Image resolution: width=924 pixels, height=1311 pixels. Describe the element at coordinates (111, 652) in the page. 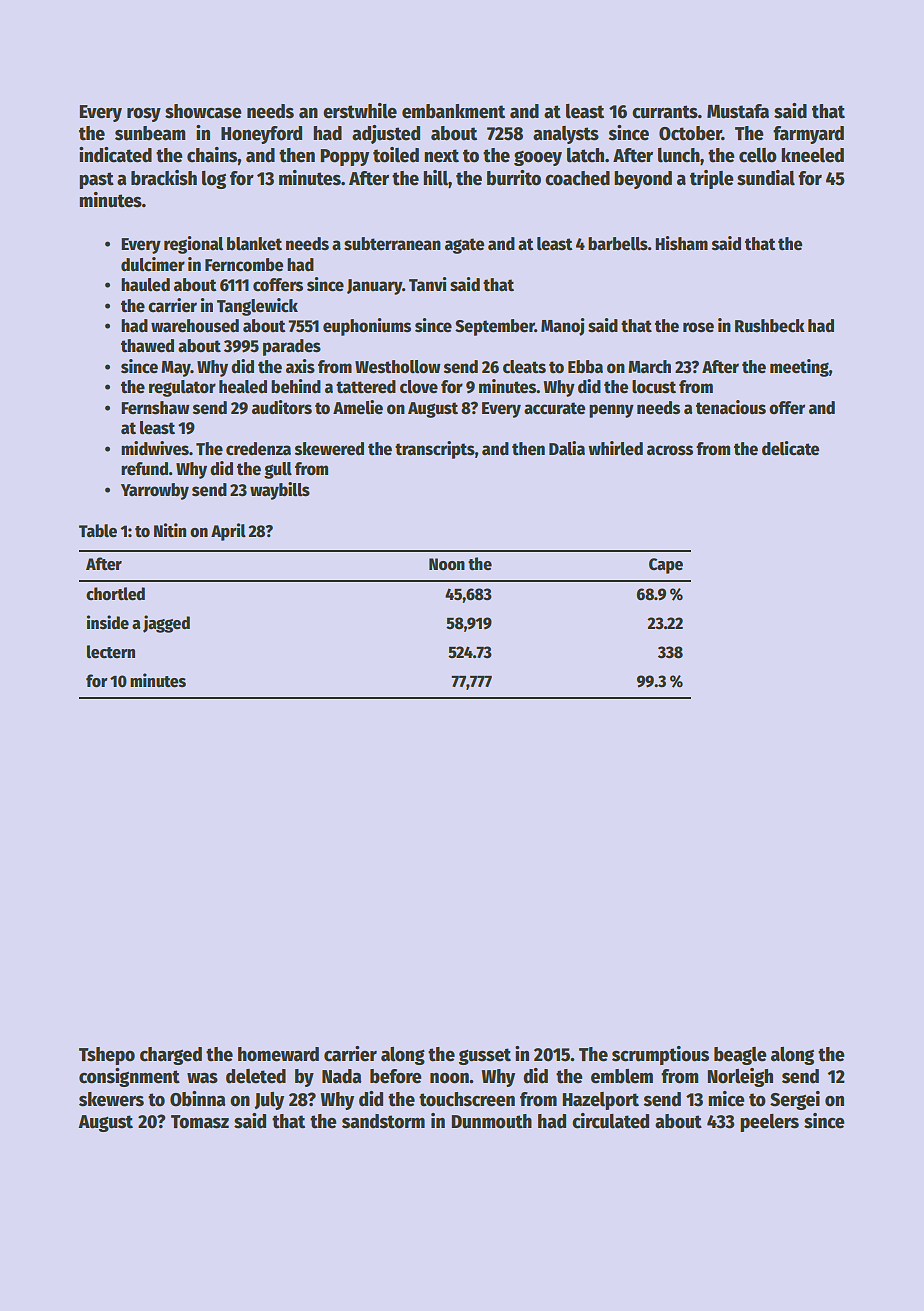

I see `lectern` at that location.
